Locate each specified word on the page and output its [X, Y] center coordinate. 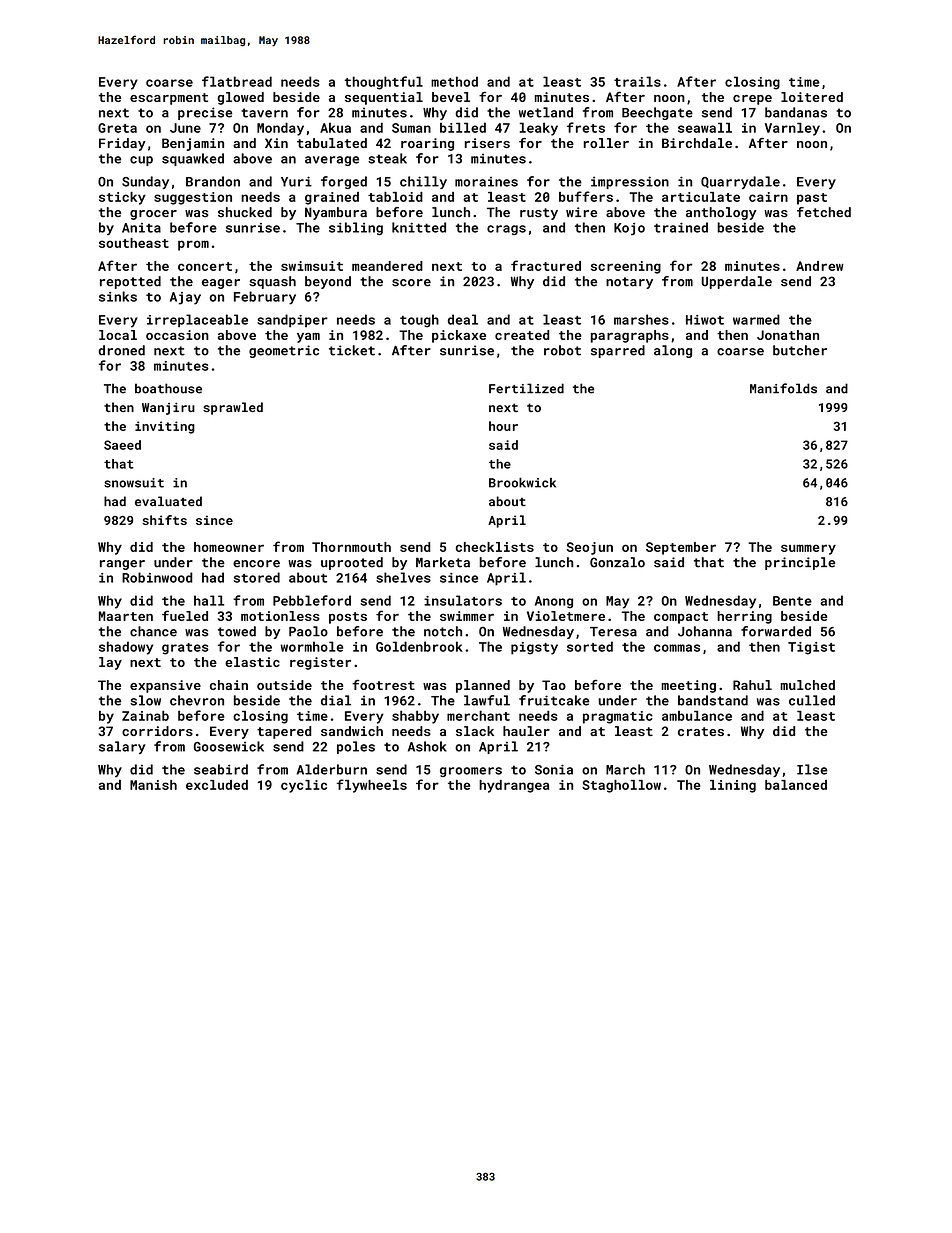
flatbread [237, 81]
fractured [546, 265]
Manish [153, 785]
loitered [812, 97]
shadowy [126, 648]
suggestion [193, 198]
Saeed [122, 445]
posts [348, 618]
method [454, 81]
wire [581, 212]
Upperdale [737, 282]
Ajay [185, 298]
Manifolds [783, 388]
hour [503, 426]
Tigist [811, 648]
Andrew [820, 266]
